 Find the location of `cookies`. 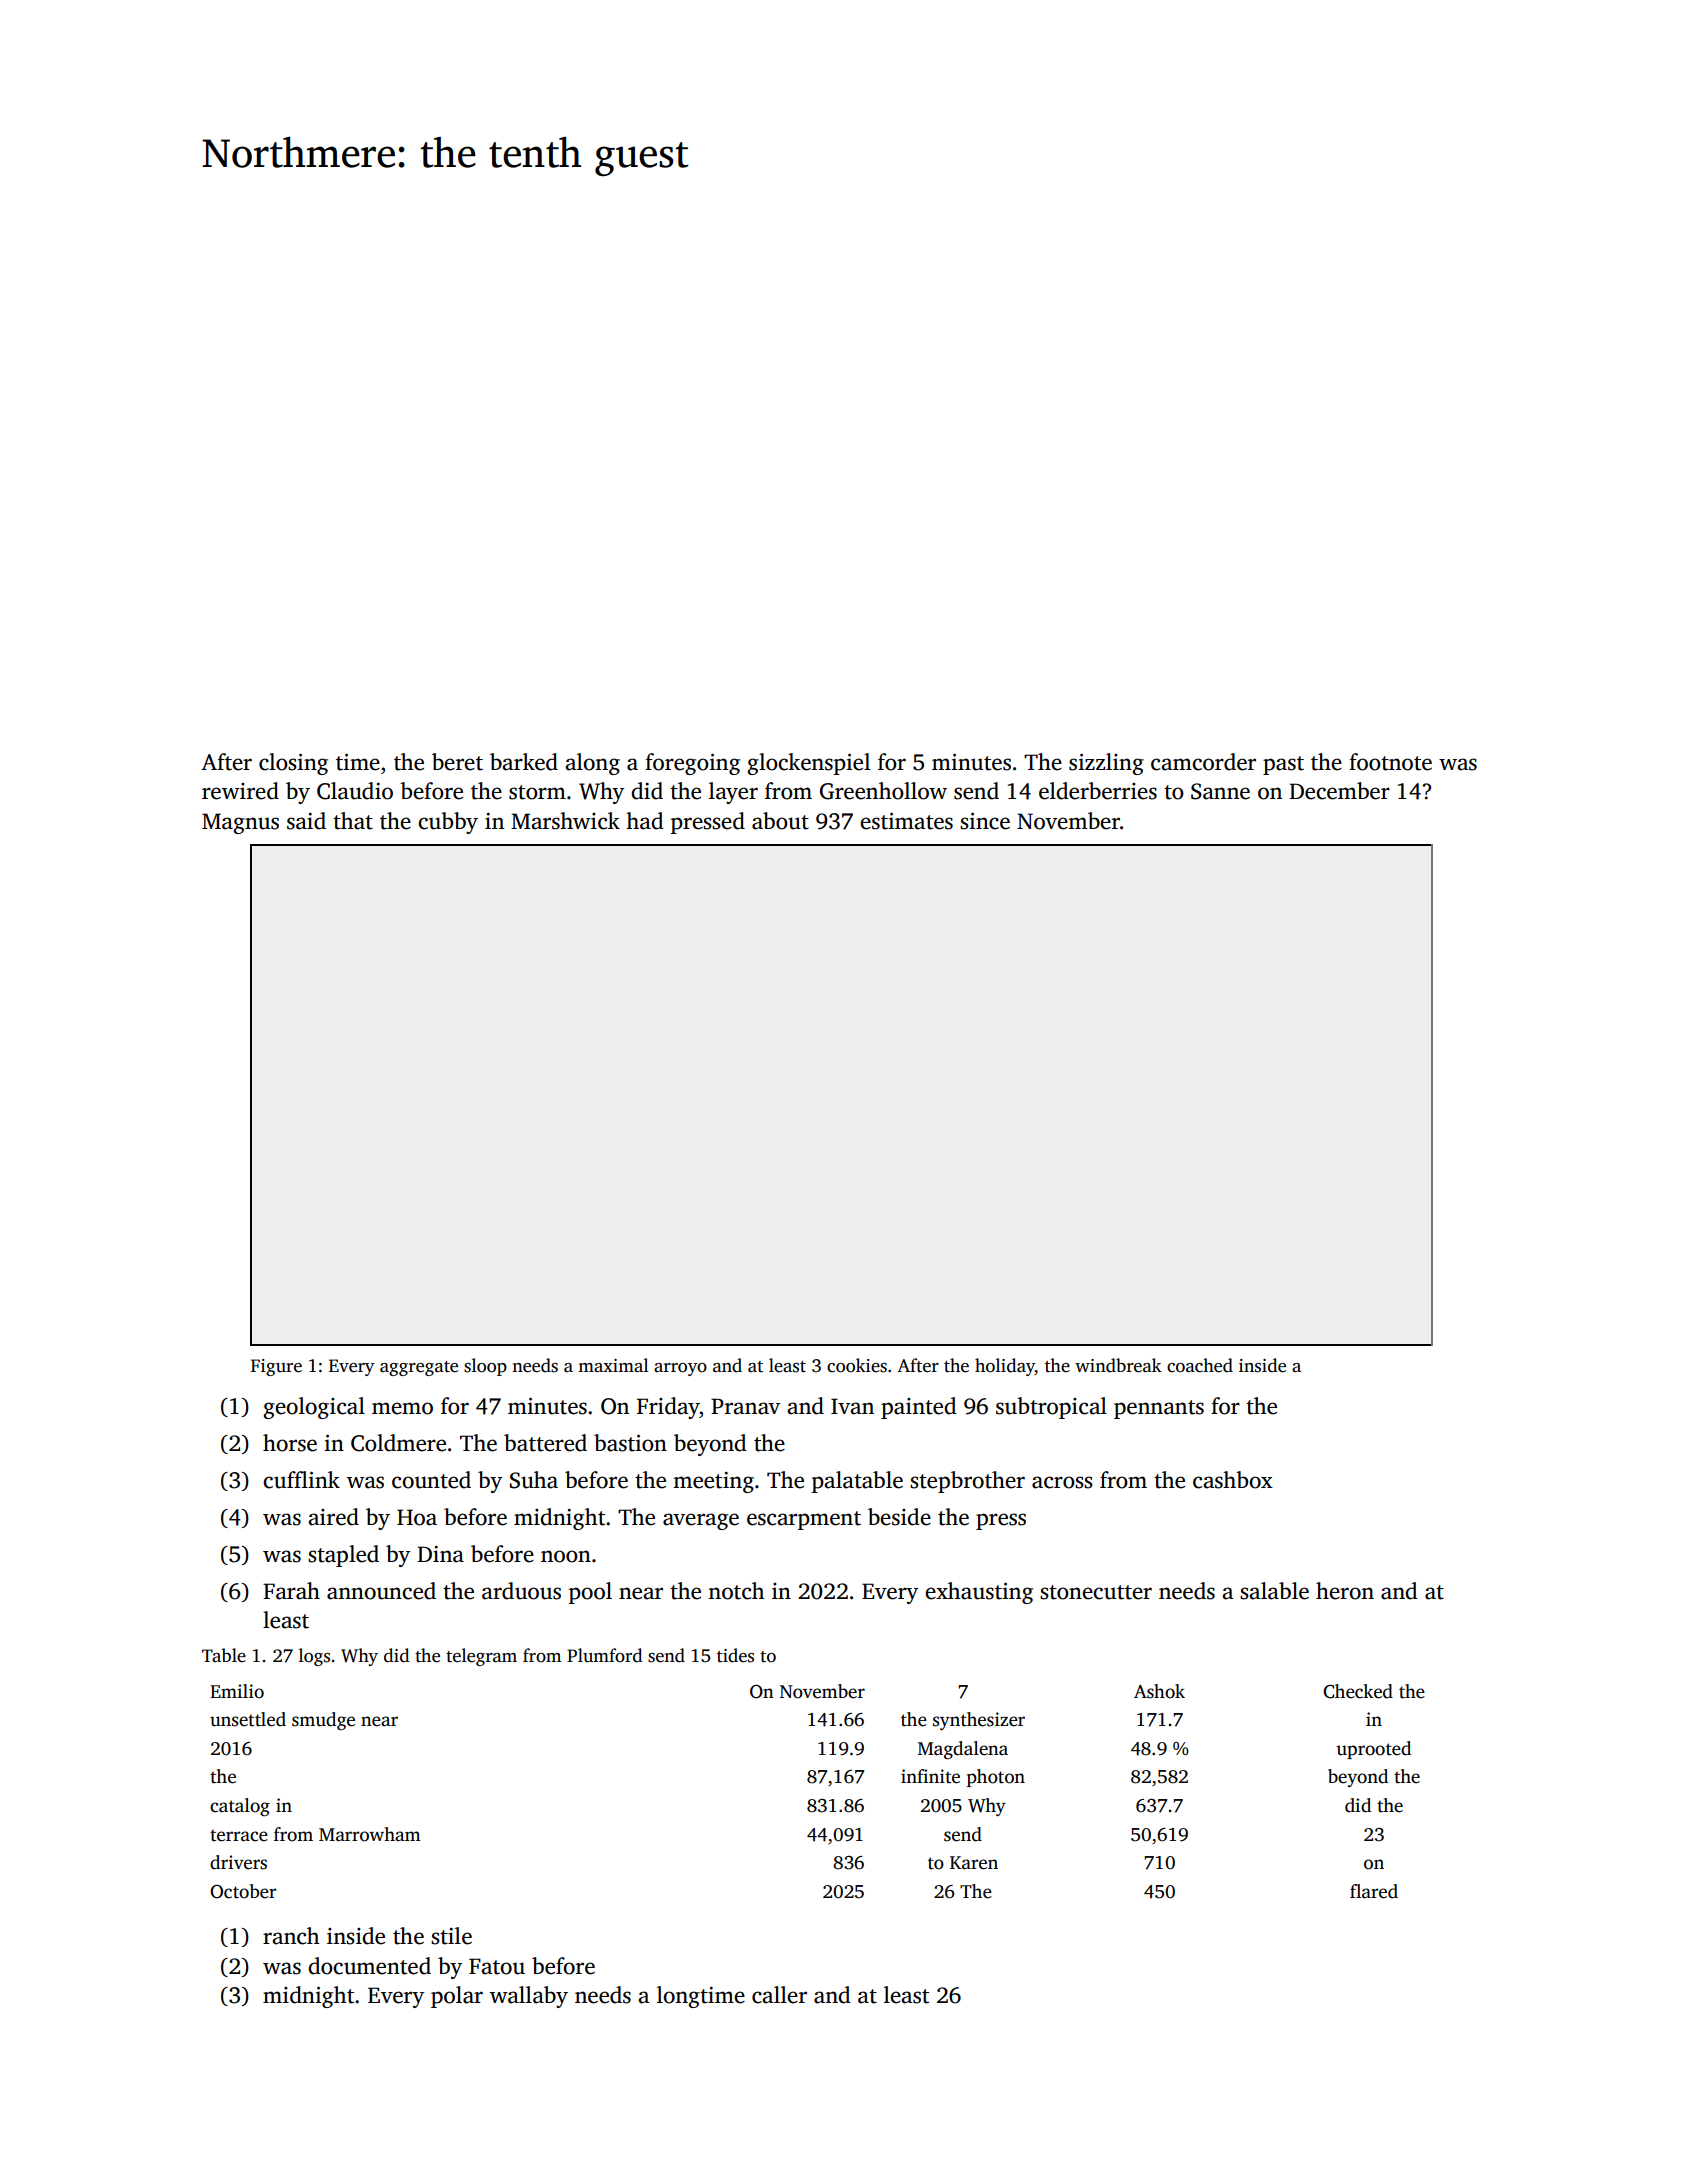

cookies is located at coordinates (857, 1365).
